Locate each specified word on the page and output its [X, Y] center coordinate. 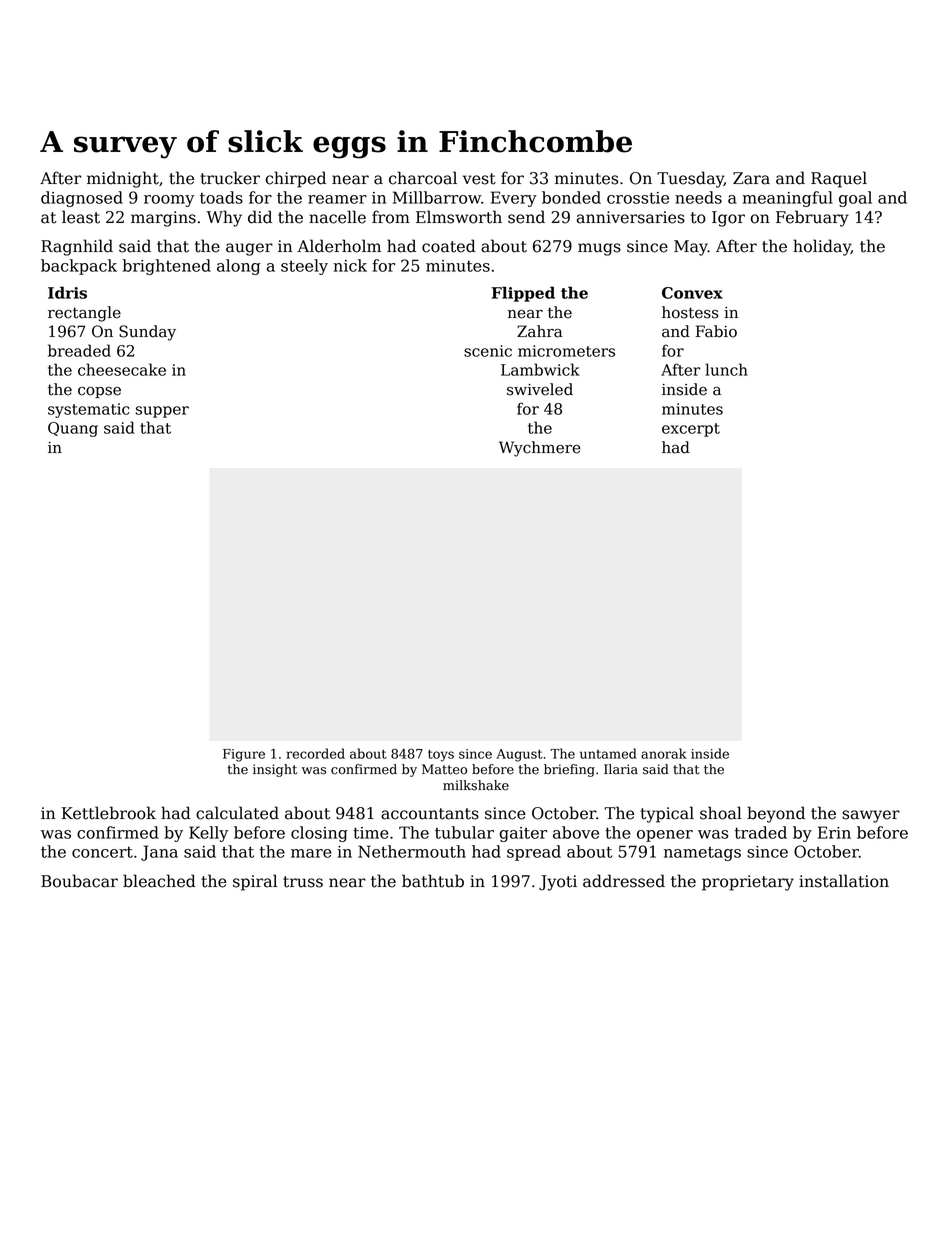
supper [162, 412]
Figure [244, 755]
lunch [726, 369]
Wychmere [540, 449]
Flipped [523, 294]
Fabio [716, 331]
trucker [230, 178]
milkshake [476, 785]
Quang [73, 429]
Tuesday [690, 179]
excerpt [691, 430]
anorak [664, 753]
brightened [166, 267]
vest [479, 179]
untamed [608, 753]
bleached [159, 881]
